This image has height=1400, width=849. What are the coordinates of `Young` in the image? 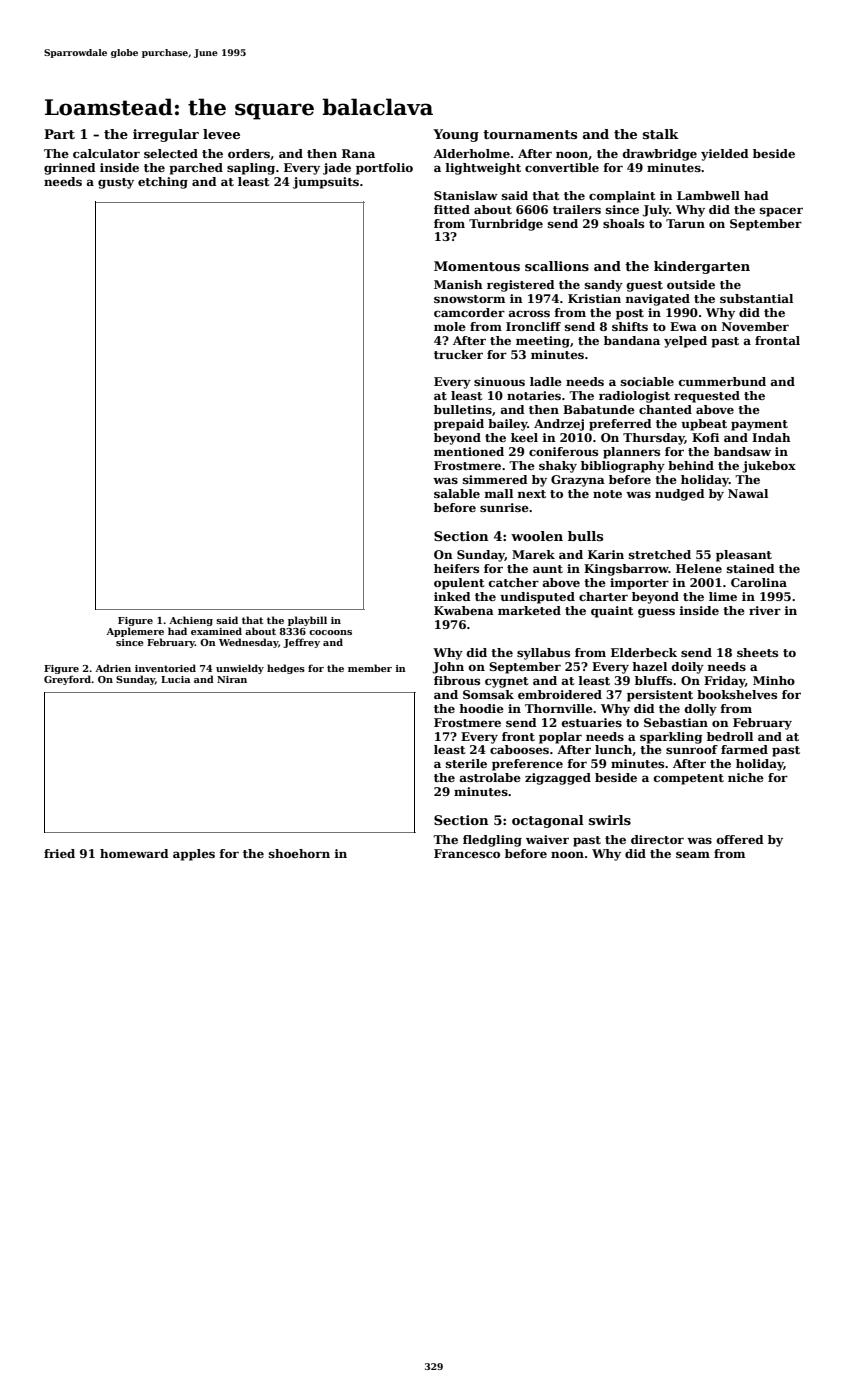 It's located at (456, 135).
